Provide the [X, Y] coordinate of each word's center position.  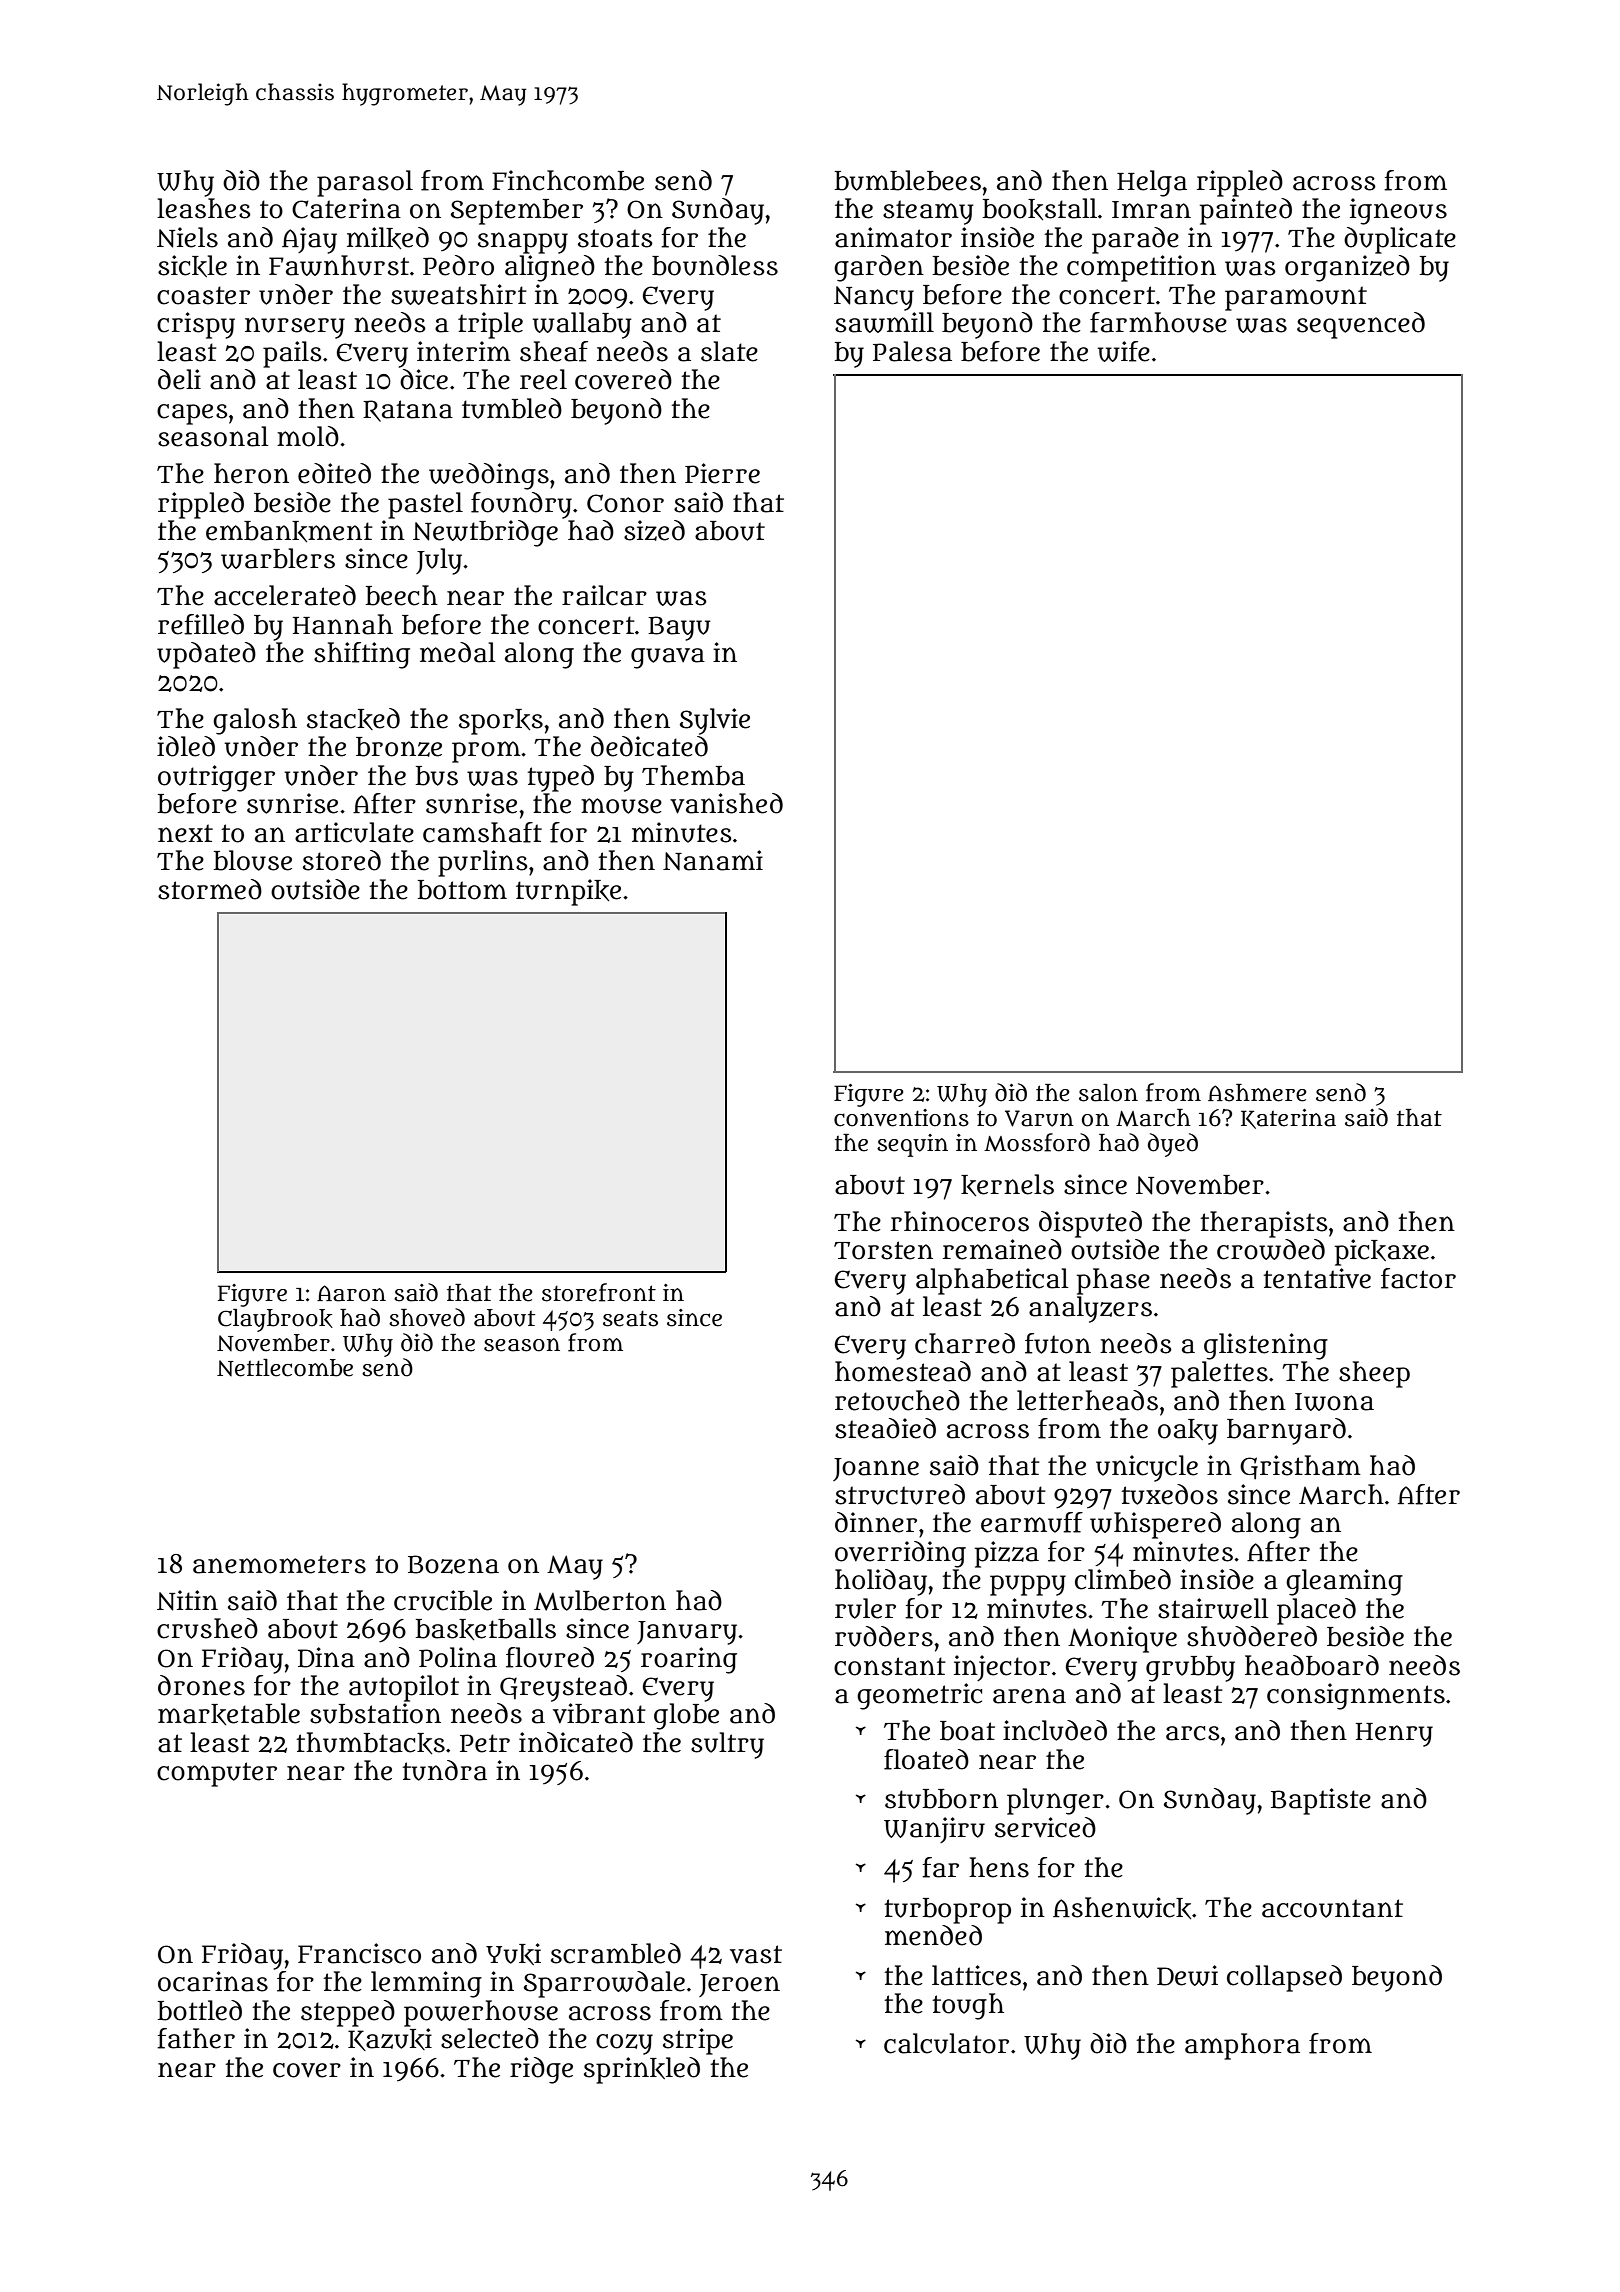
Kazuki [390, 2039]
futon [1058, 1343]
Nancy [874, 298]
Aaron [351, 1293]
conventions [901, 1118]
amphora [1242, 2046]
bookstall [1040, 209]
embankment [289, 531]
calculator [946, 2043]
